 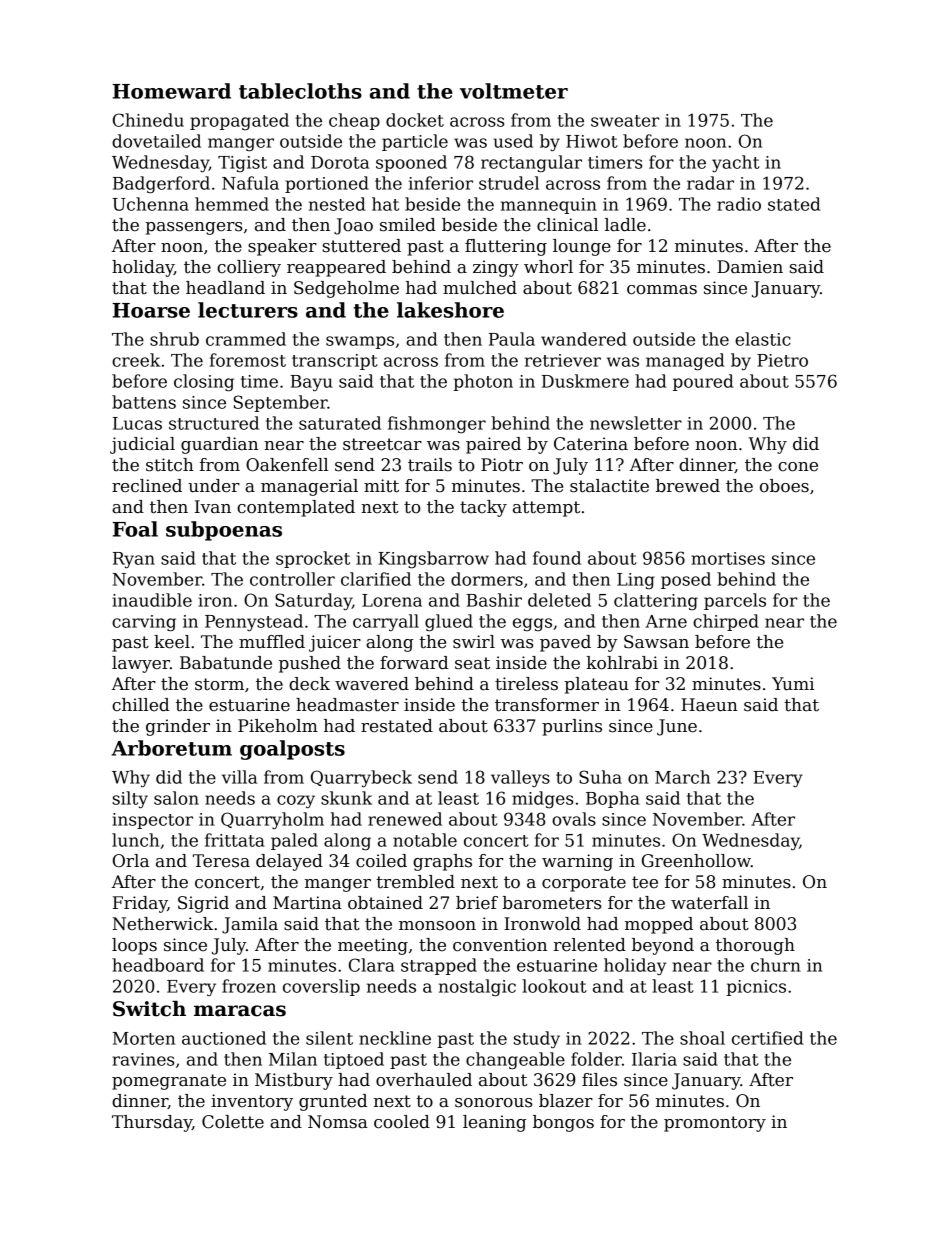 What do you see at coordinates (134, 946) in the document?
I see `loops` at bounding box center [134, 946].
